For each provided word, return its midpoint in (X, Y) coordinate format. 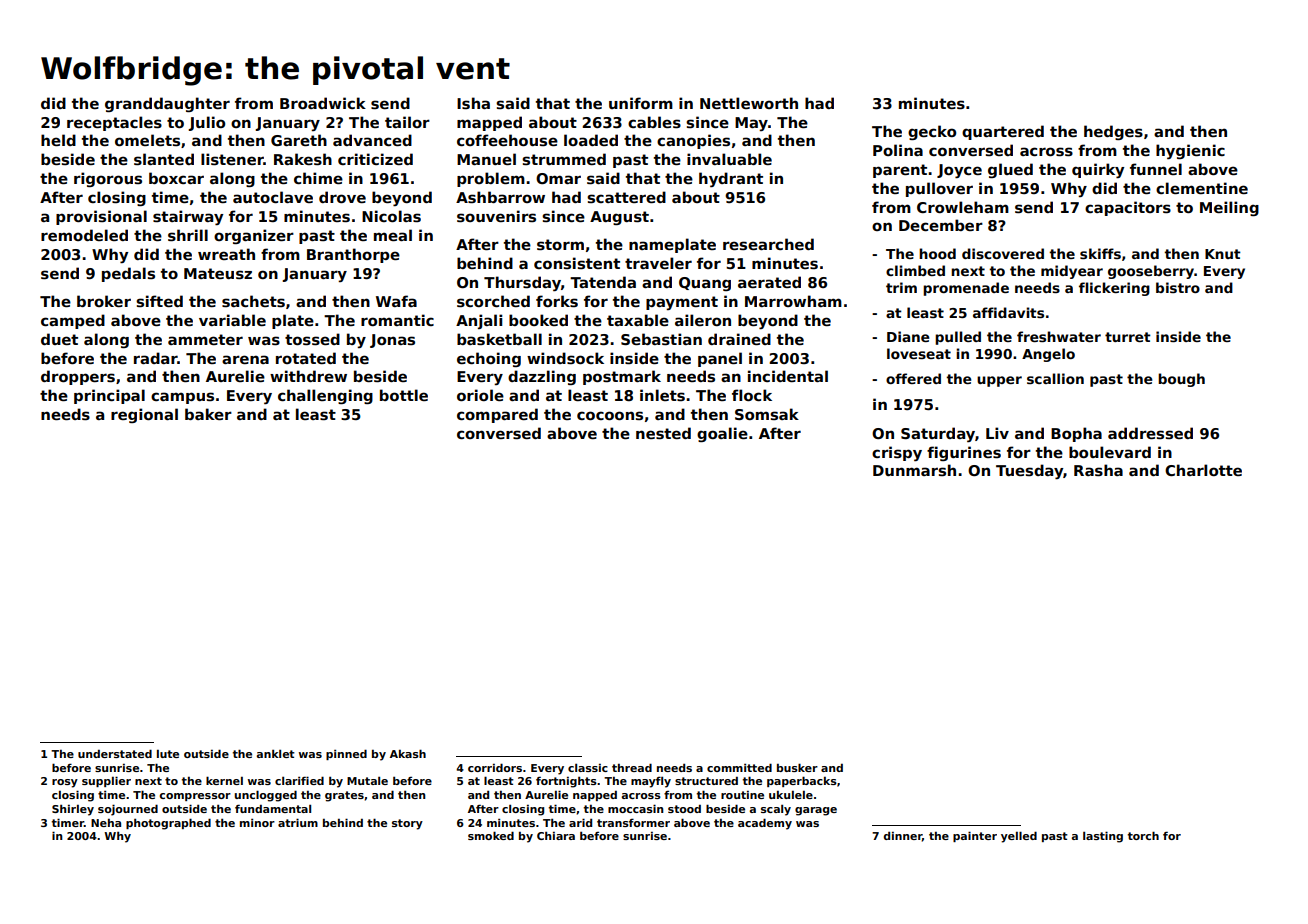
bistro (1178, 287)
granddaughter (167, 104)
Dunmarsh (914, 470)
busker (797, 767)
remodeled (84, 235)
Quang (705, 284)
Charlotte (1203, 470)
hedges (1113, 132)
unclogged (266, 796)
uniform (641, 103)
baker (208, 414)
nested (663, 433)
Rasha (1098, 470)
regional (144, 415)
